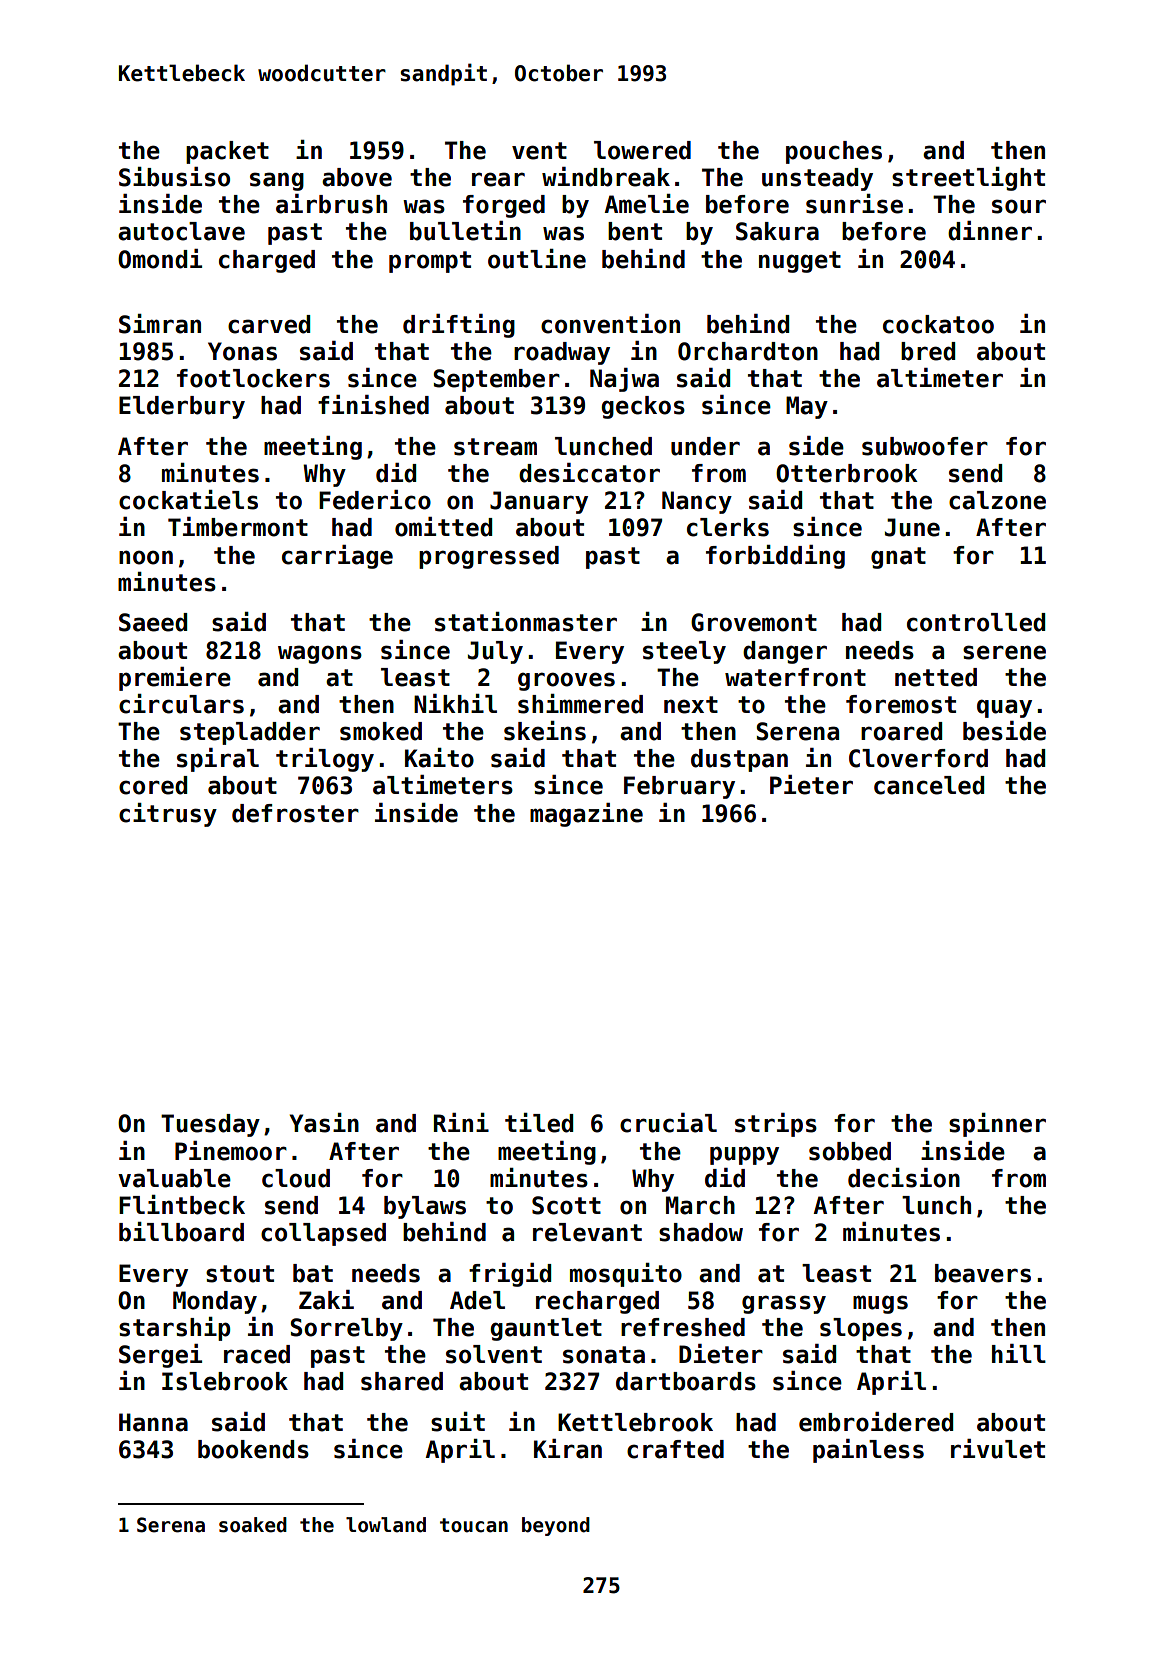 Image resolution: width=1165 pixels, height=1654 pixels. Describe the element at coordinates (498, 179) in the screenshot. I see `rear` at that location.
